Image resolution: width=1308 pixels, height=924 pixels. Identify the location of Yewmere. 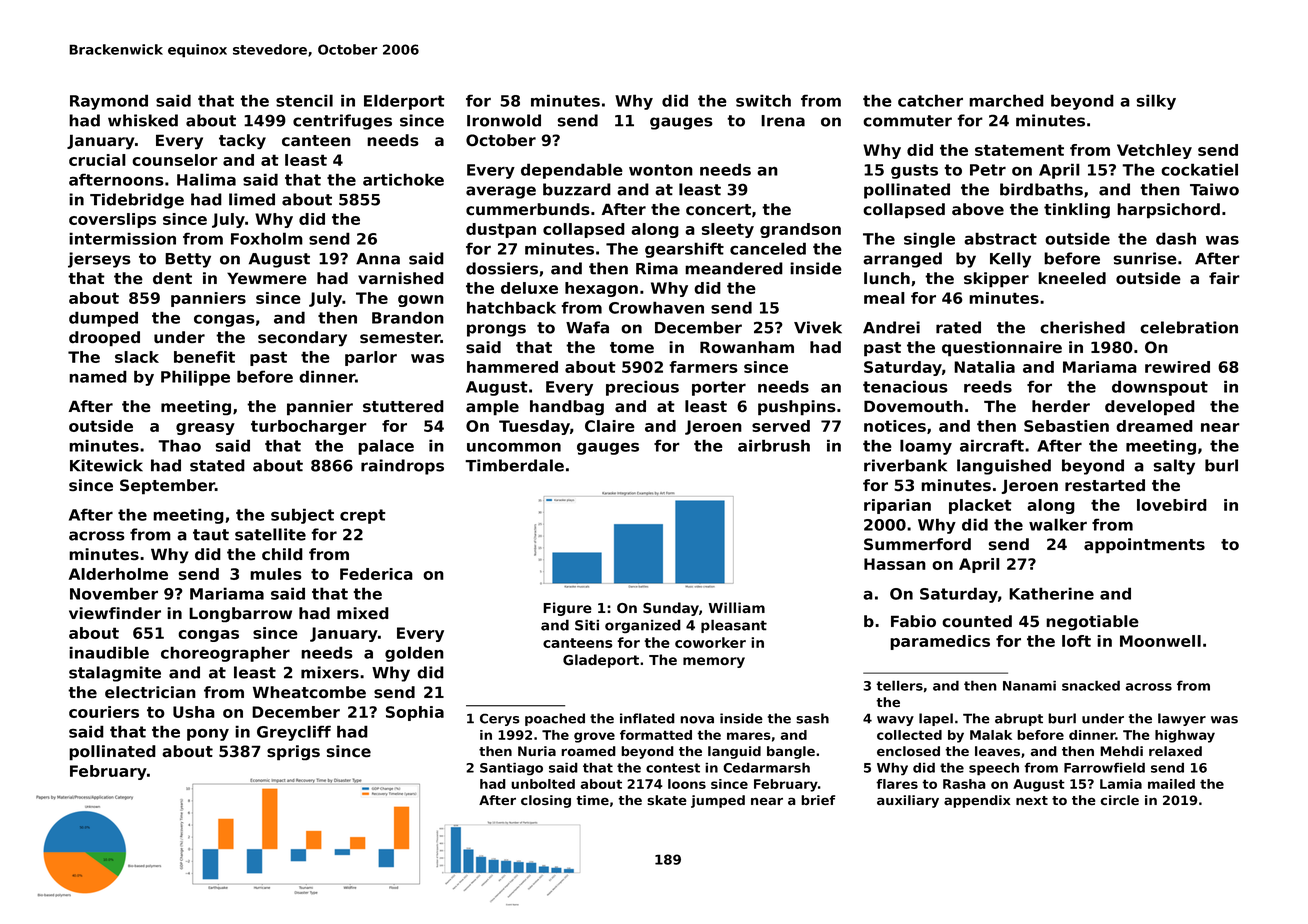
(267, 278).
